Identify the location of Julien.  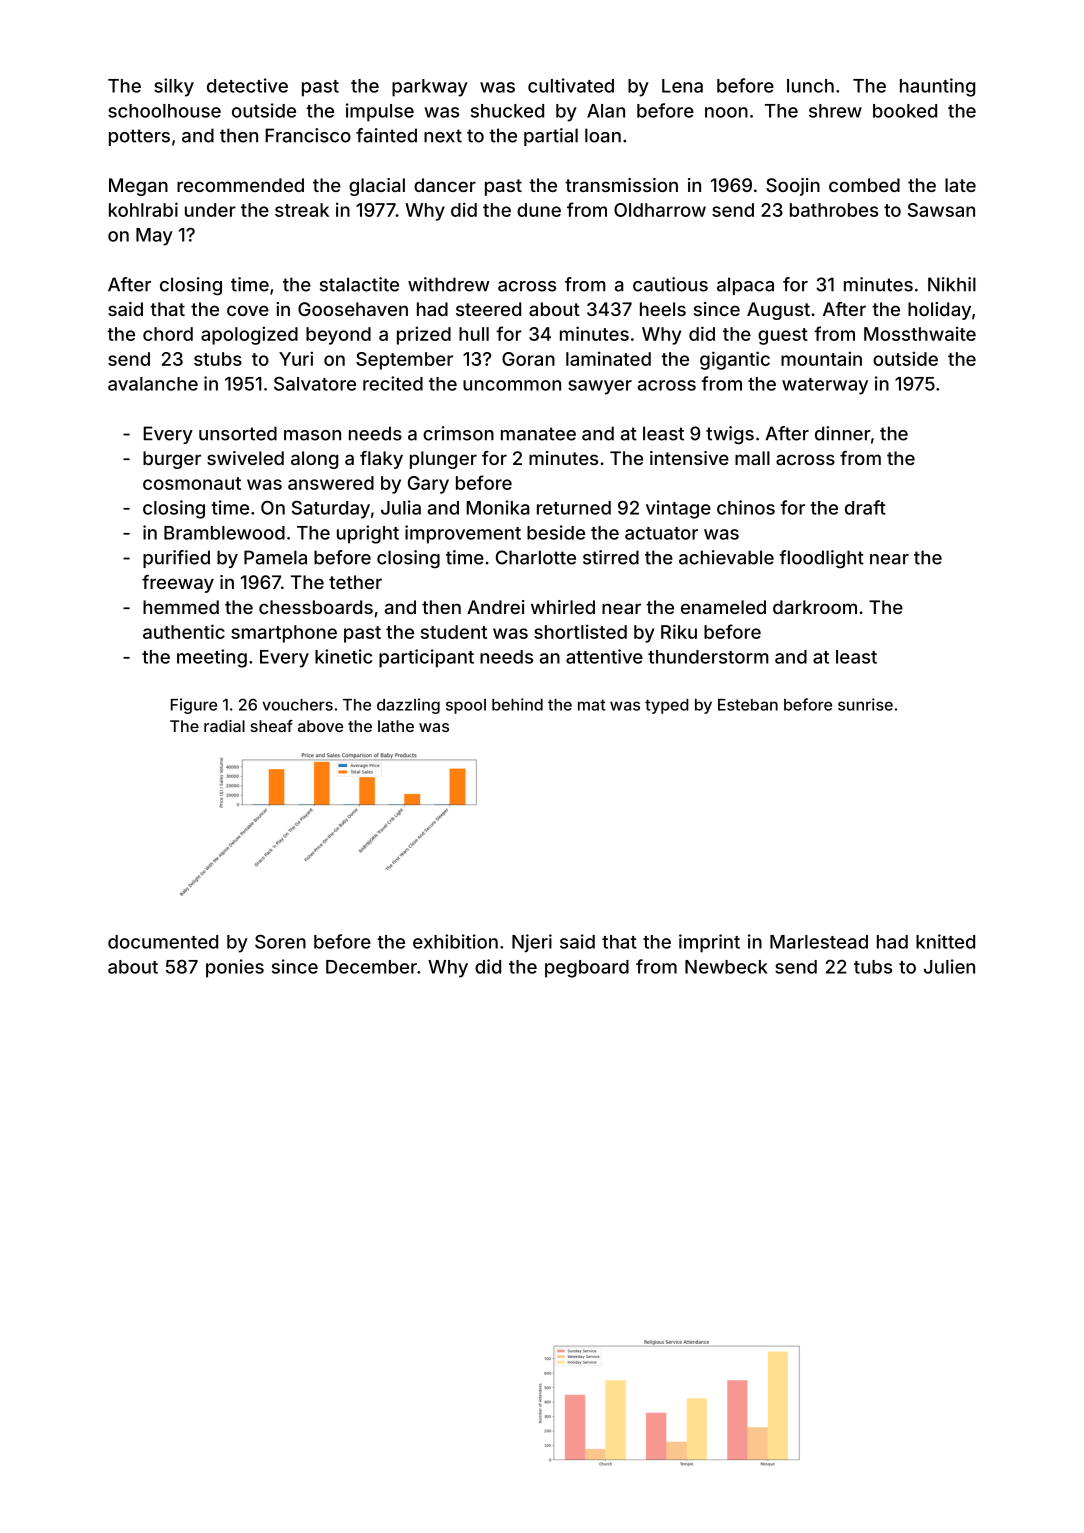
(949, 966).
